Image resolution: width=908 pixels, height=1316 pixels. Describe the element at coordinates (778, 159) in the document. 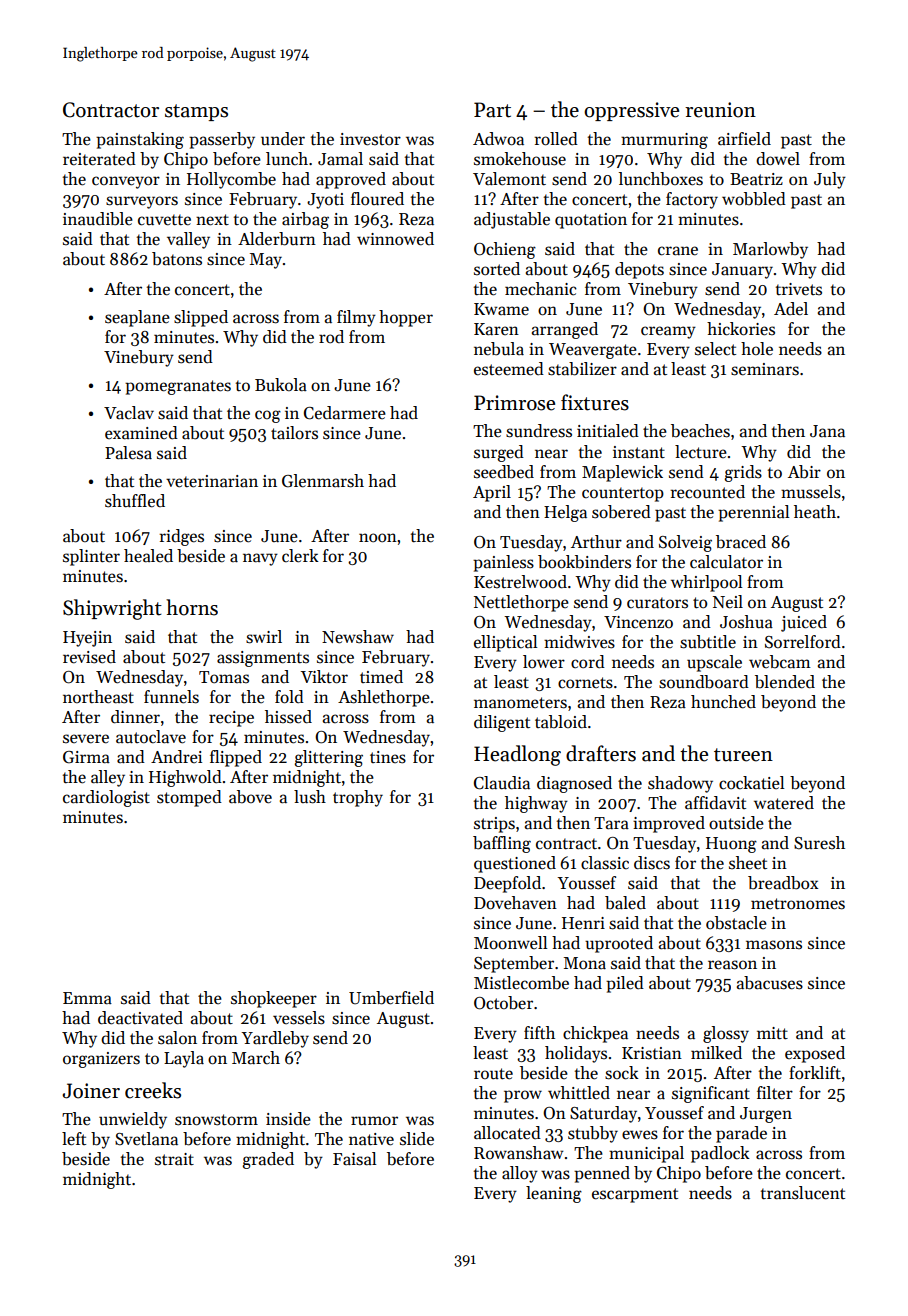

I see `dowel` at that location.
